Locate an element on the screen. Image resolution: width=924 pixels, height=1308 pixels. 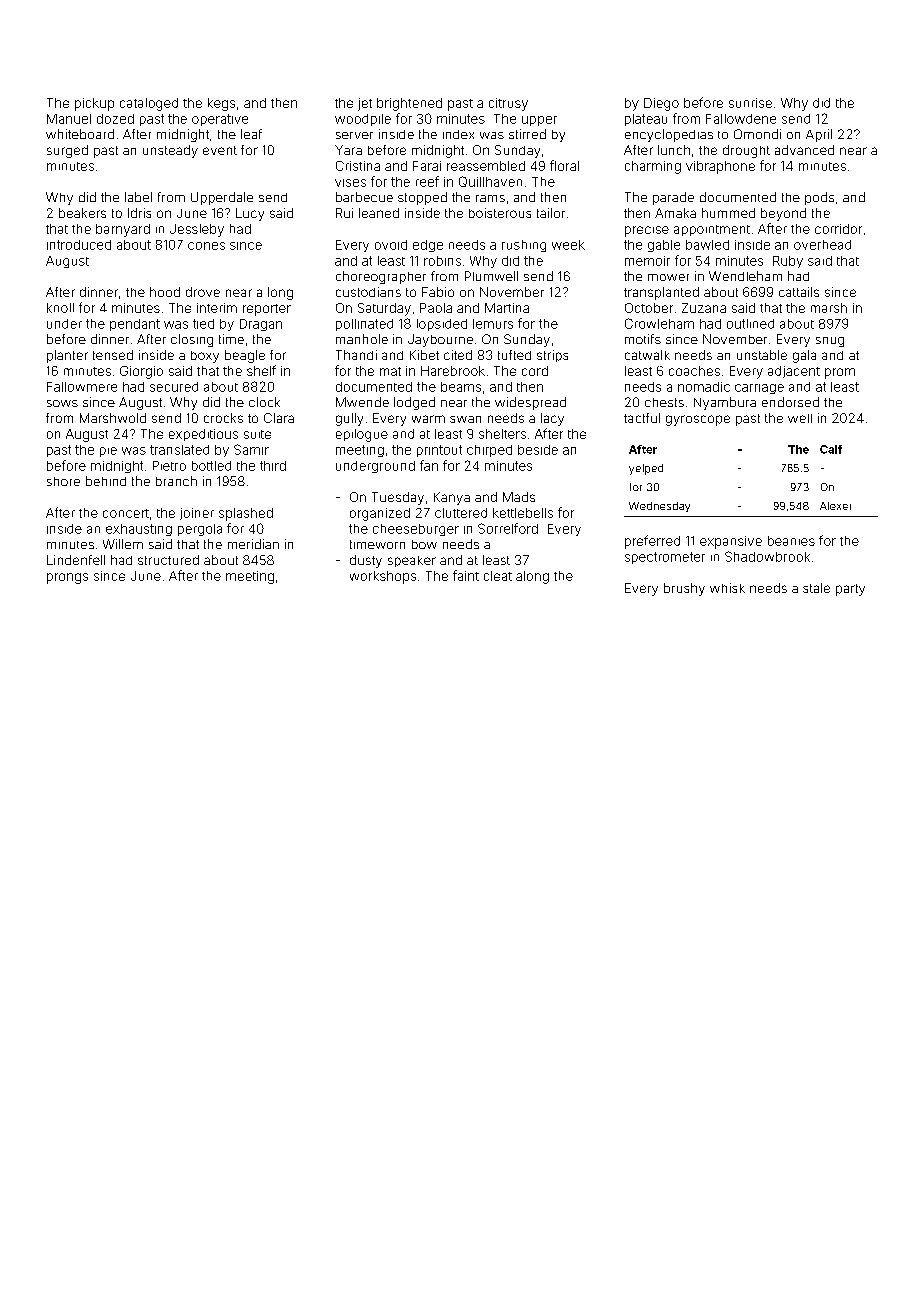
prom is located at coordinates (840, 373).
